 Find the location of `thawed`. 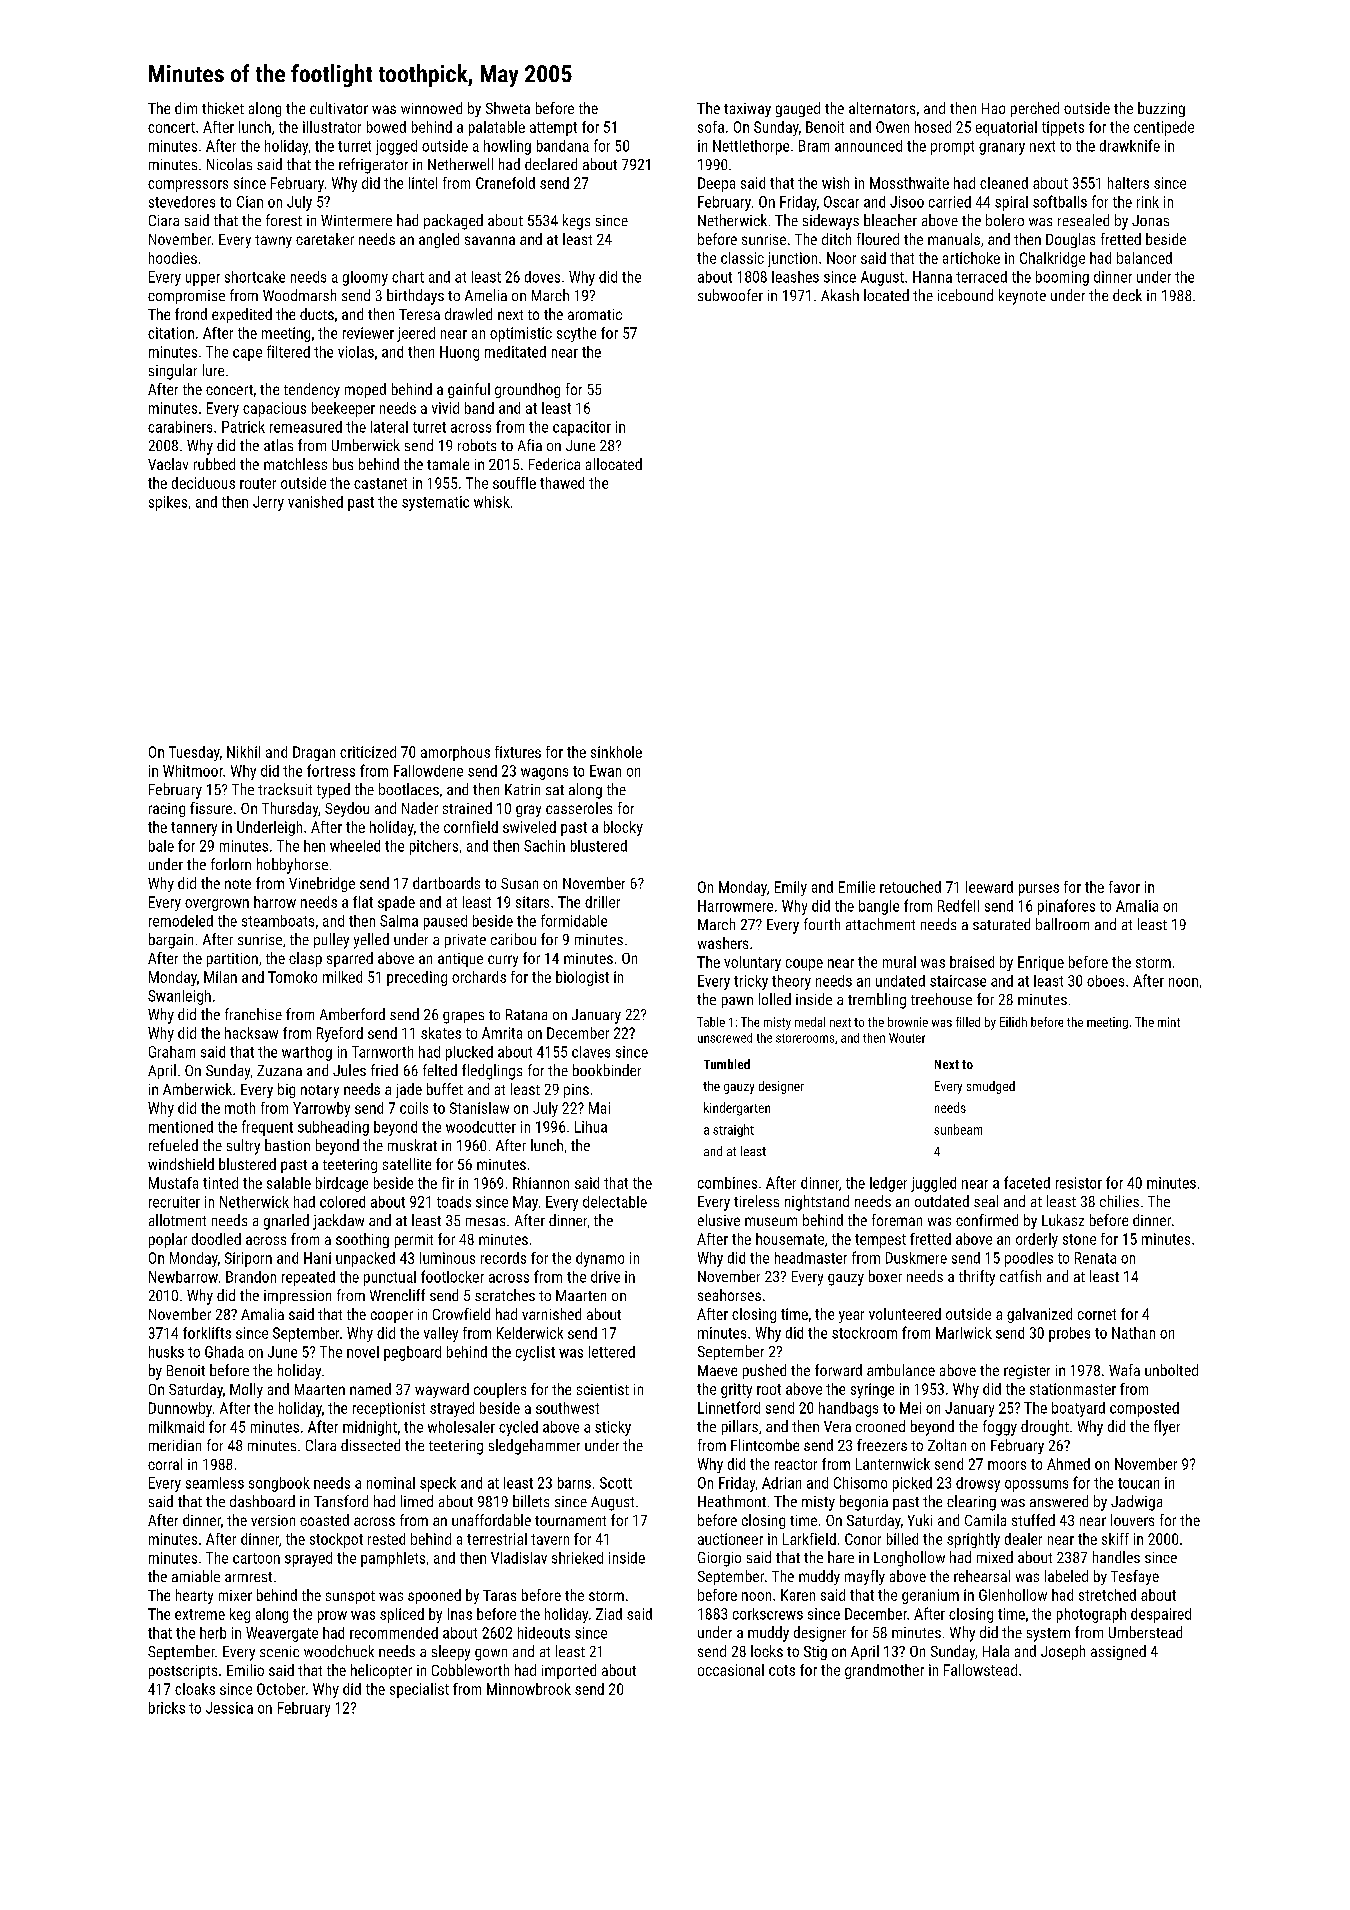

thawed is located at coordinates (562, 483).
